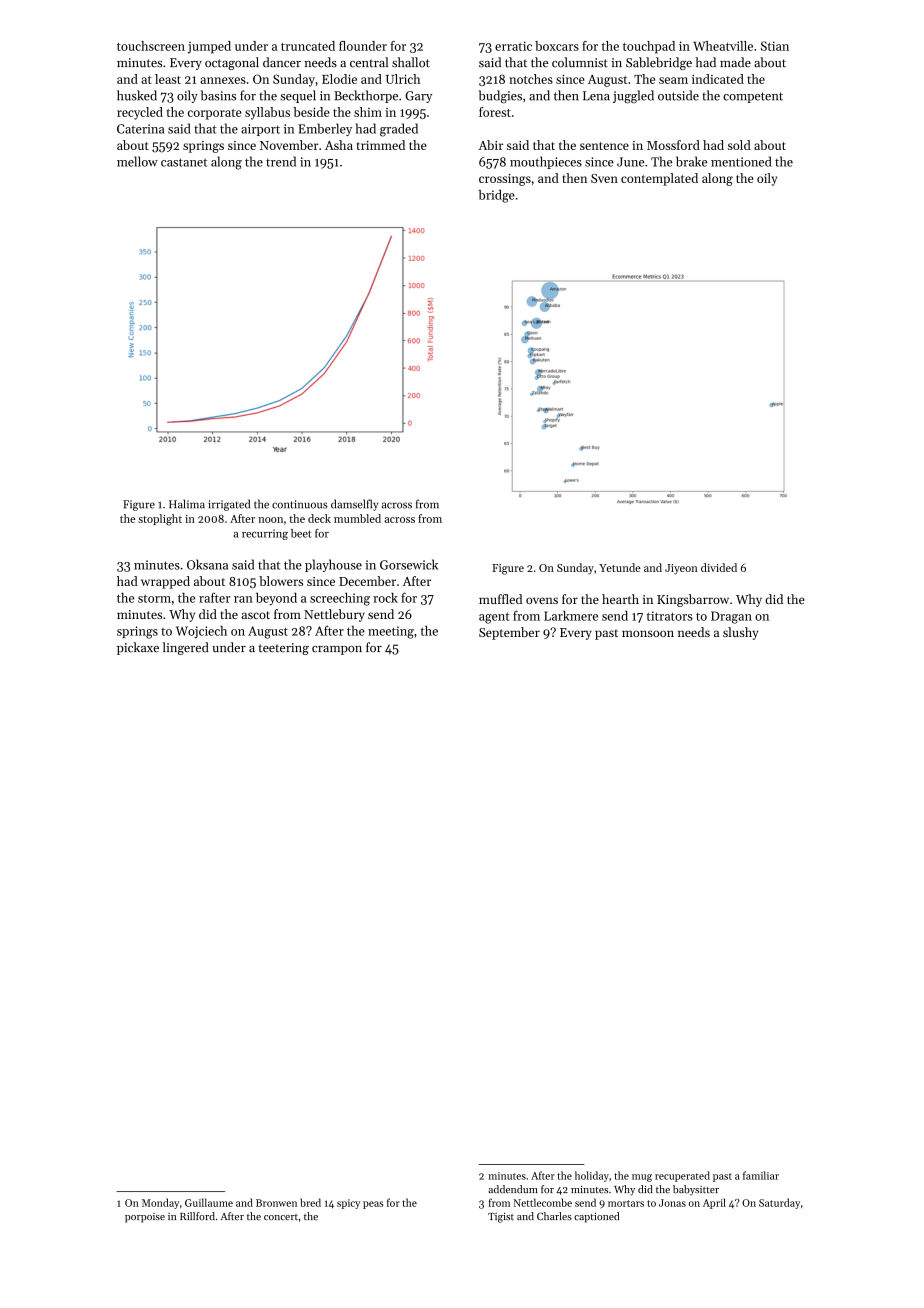 Image resolution: width=924 pixels, height=1308 pixels. What do you see at coordinates (501, 1218) in the screenshot?
I see `Tigist` at bounding box center [501, 1218].
